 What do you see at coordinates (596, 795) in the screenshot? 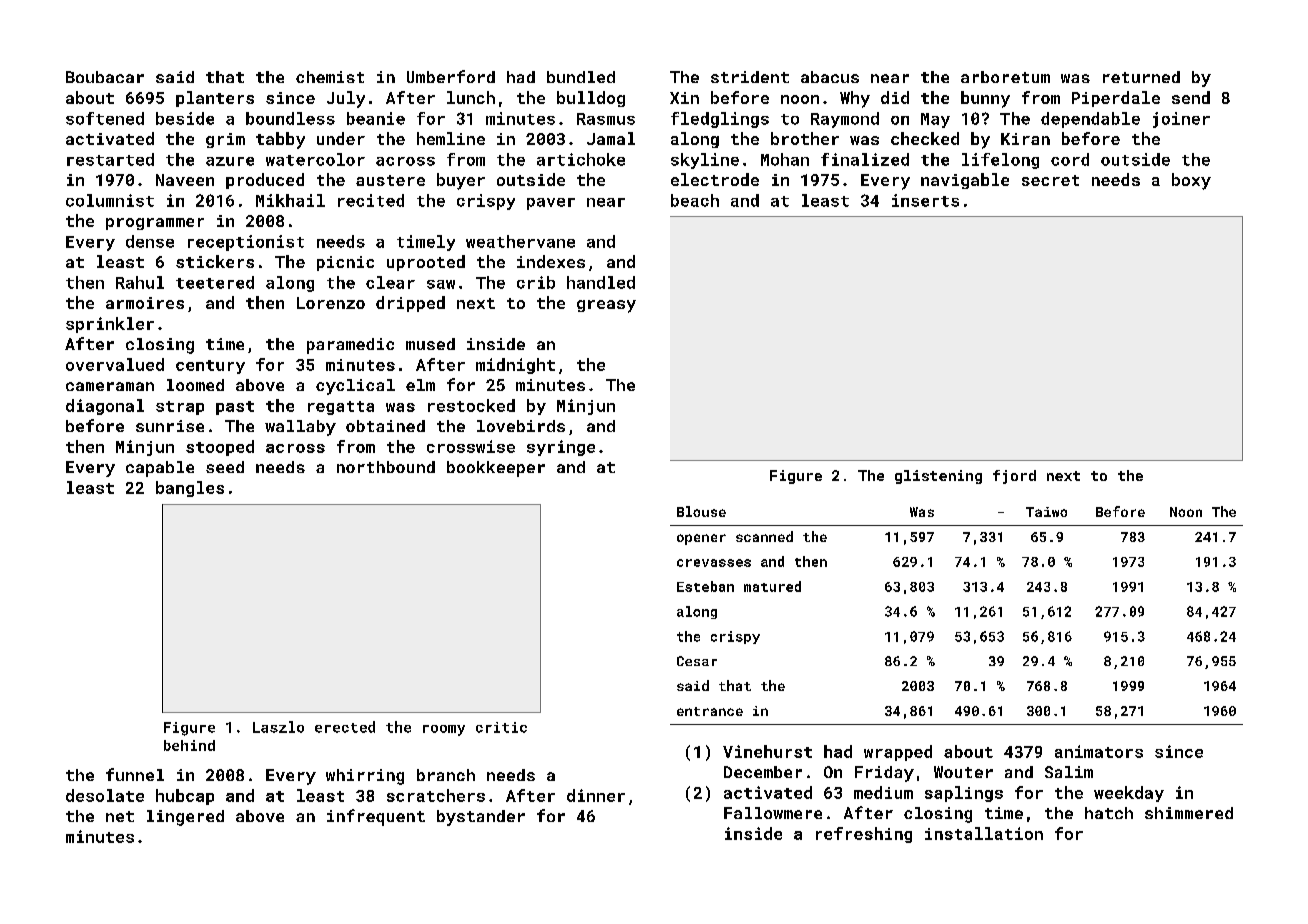
I see `dinner` at bounding box center [596, 795].
